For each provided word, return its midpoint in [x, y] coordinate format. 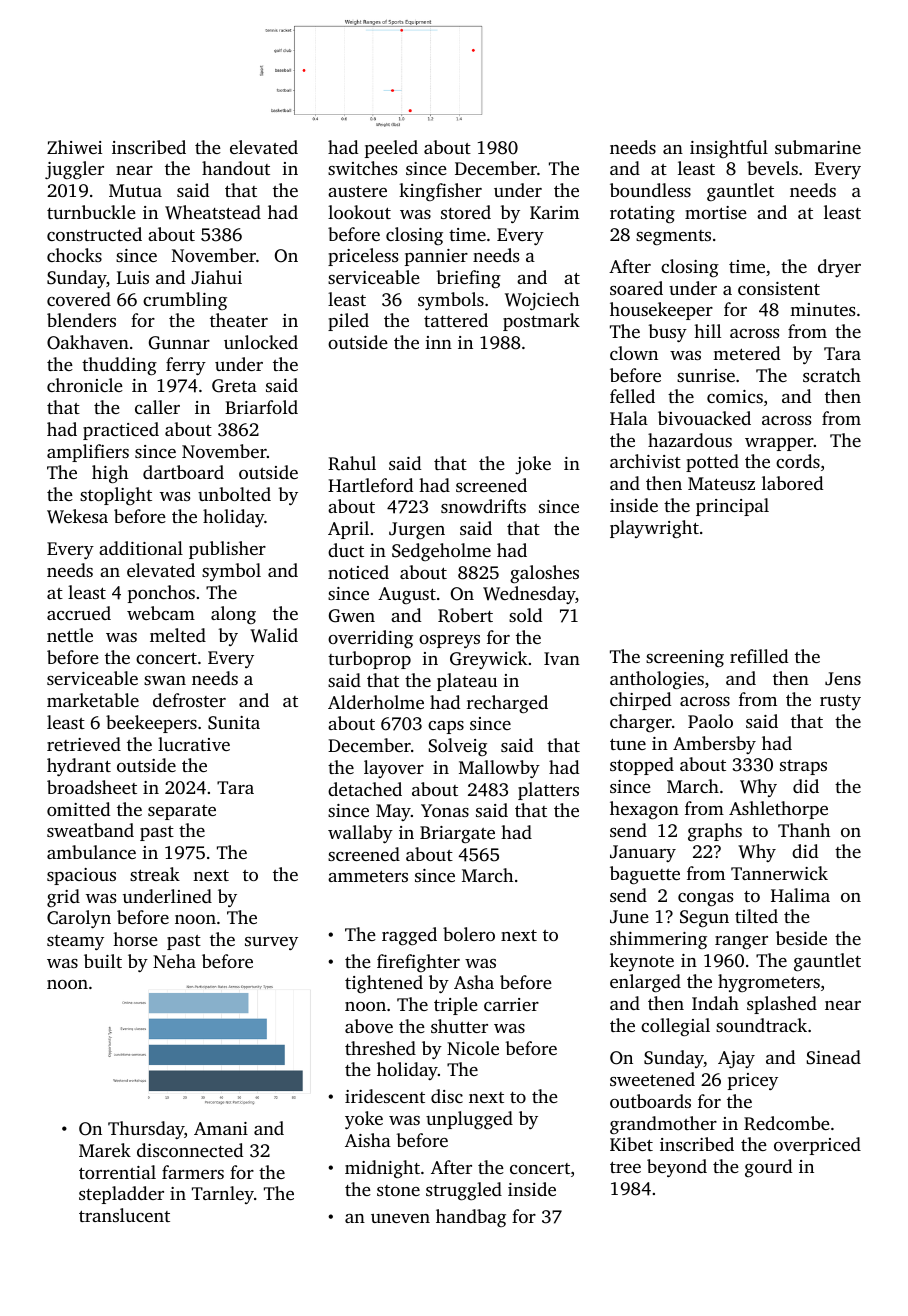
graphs [715, 832]
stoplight [116, 496]
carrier [511, 1004]
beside [801, 938]
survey [271, 943]
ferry [186, 366]
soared [636, 288]
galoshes [544, 574]
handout [236, 168]
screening [685, 658]
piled [348, 322]
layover [394, 769]
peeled [391, 149]
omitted [78, 809]
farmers [193, 1172]
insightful [729, 149]
